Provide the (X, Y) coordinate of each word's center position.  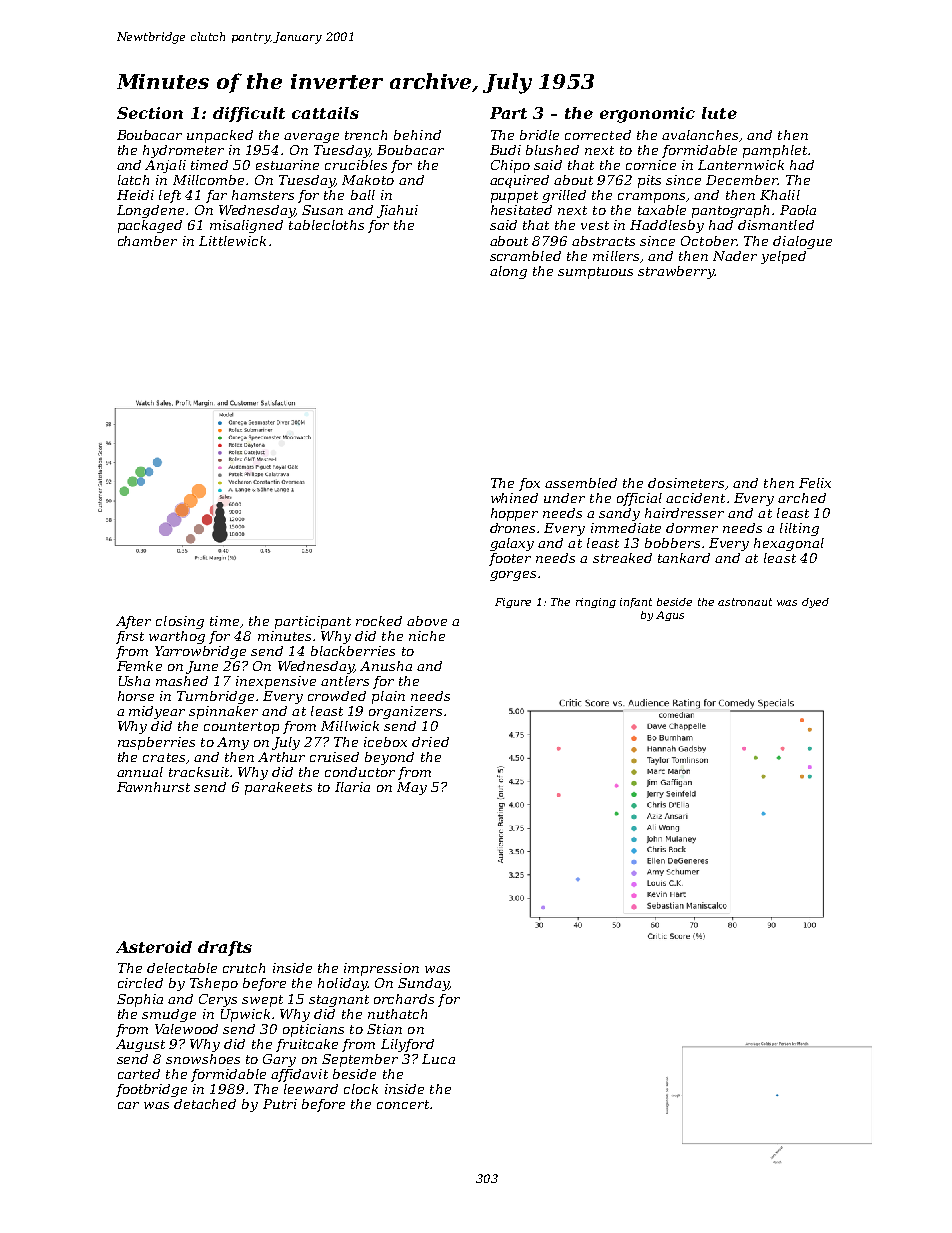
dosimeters (686, 483)
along (508, 272)
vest (595, 225)
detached (205, 1104)
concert (403, 1104)
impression (381, 969)
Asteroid (154, 947)
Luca (438, 1059)
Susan (322, 210)
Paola (798, 210)
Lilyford (407, 1045)
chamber (147, 241)
